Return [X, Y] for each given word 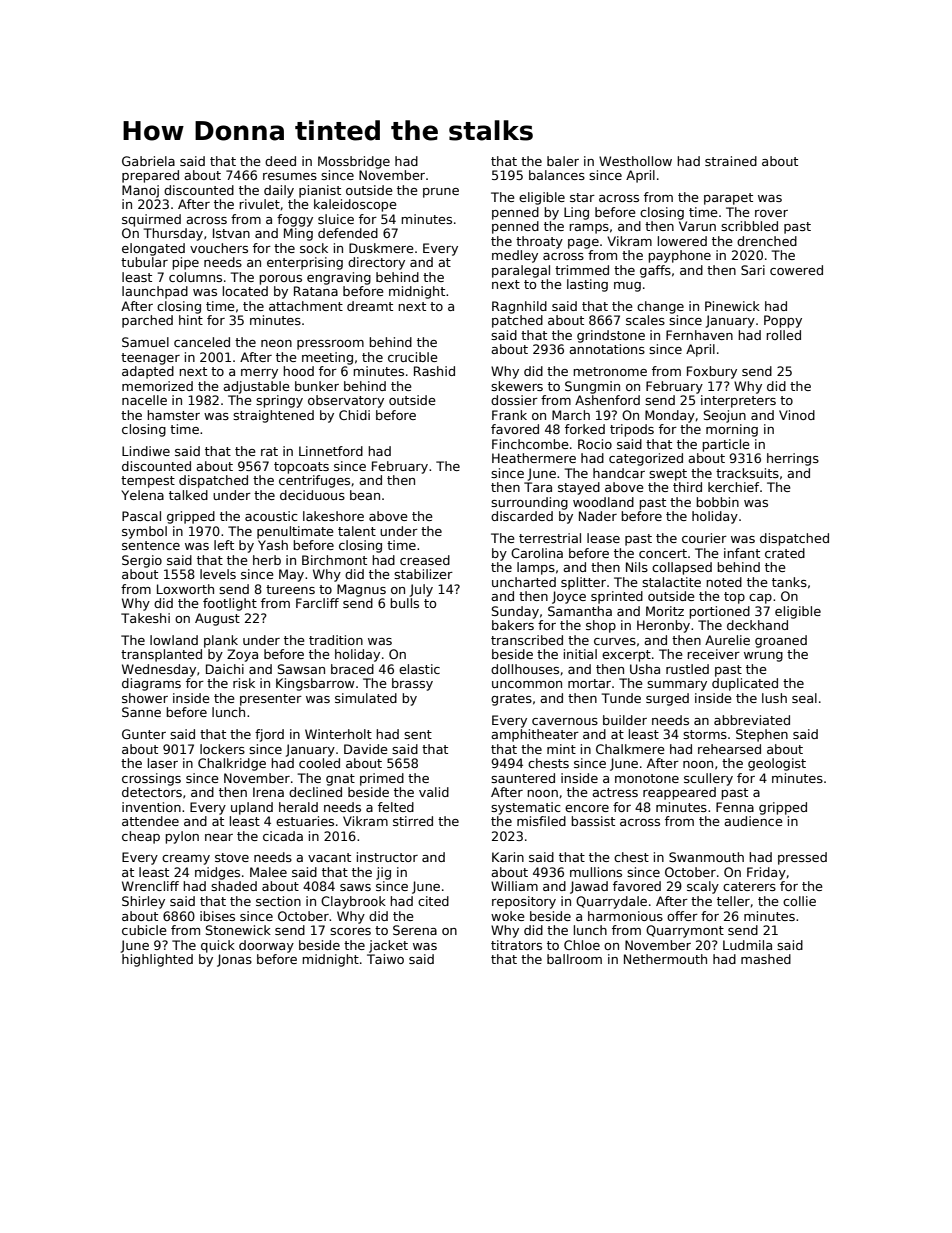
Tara [538, 487]
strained [731, 161]
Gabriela [148, 161]
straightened [273, 416]
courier [704, 538]
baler [563, 161]
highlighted [157, 960]
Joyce [569, 597]
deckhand [757, 625]
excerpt [626, 656]
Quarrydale [611, 902]
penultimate [295, 532]
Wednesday [159, 670]
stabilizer [423, 574]
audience [753, 821]
